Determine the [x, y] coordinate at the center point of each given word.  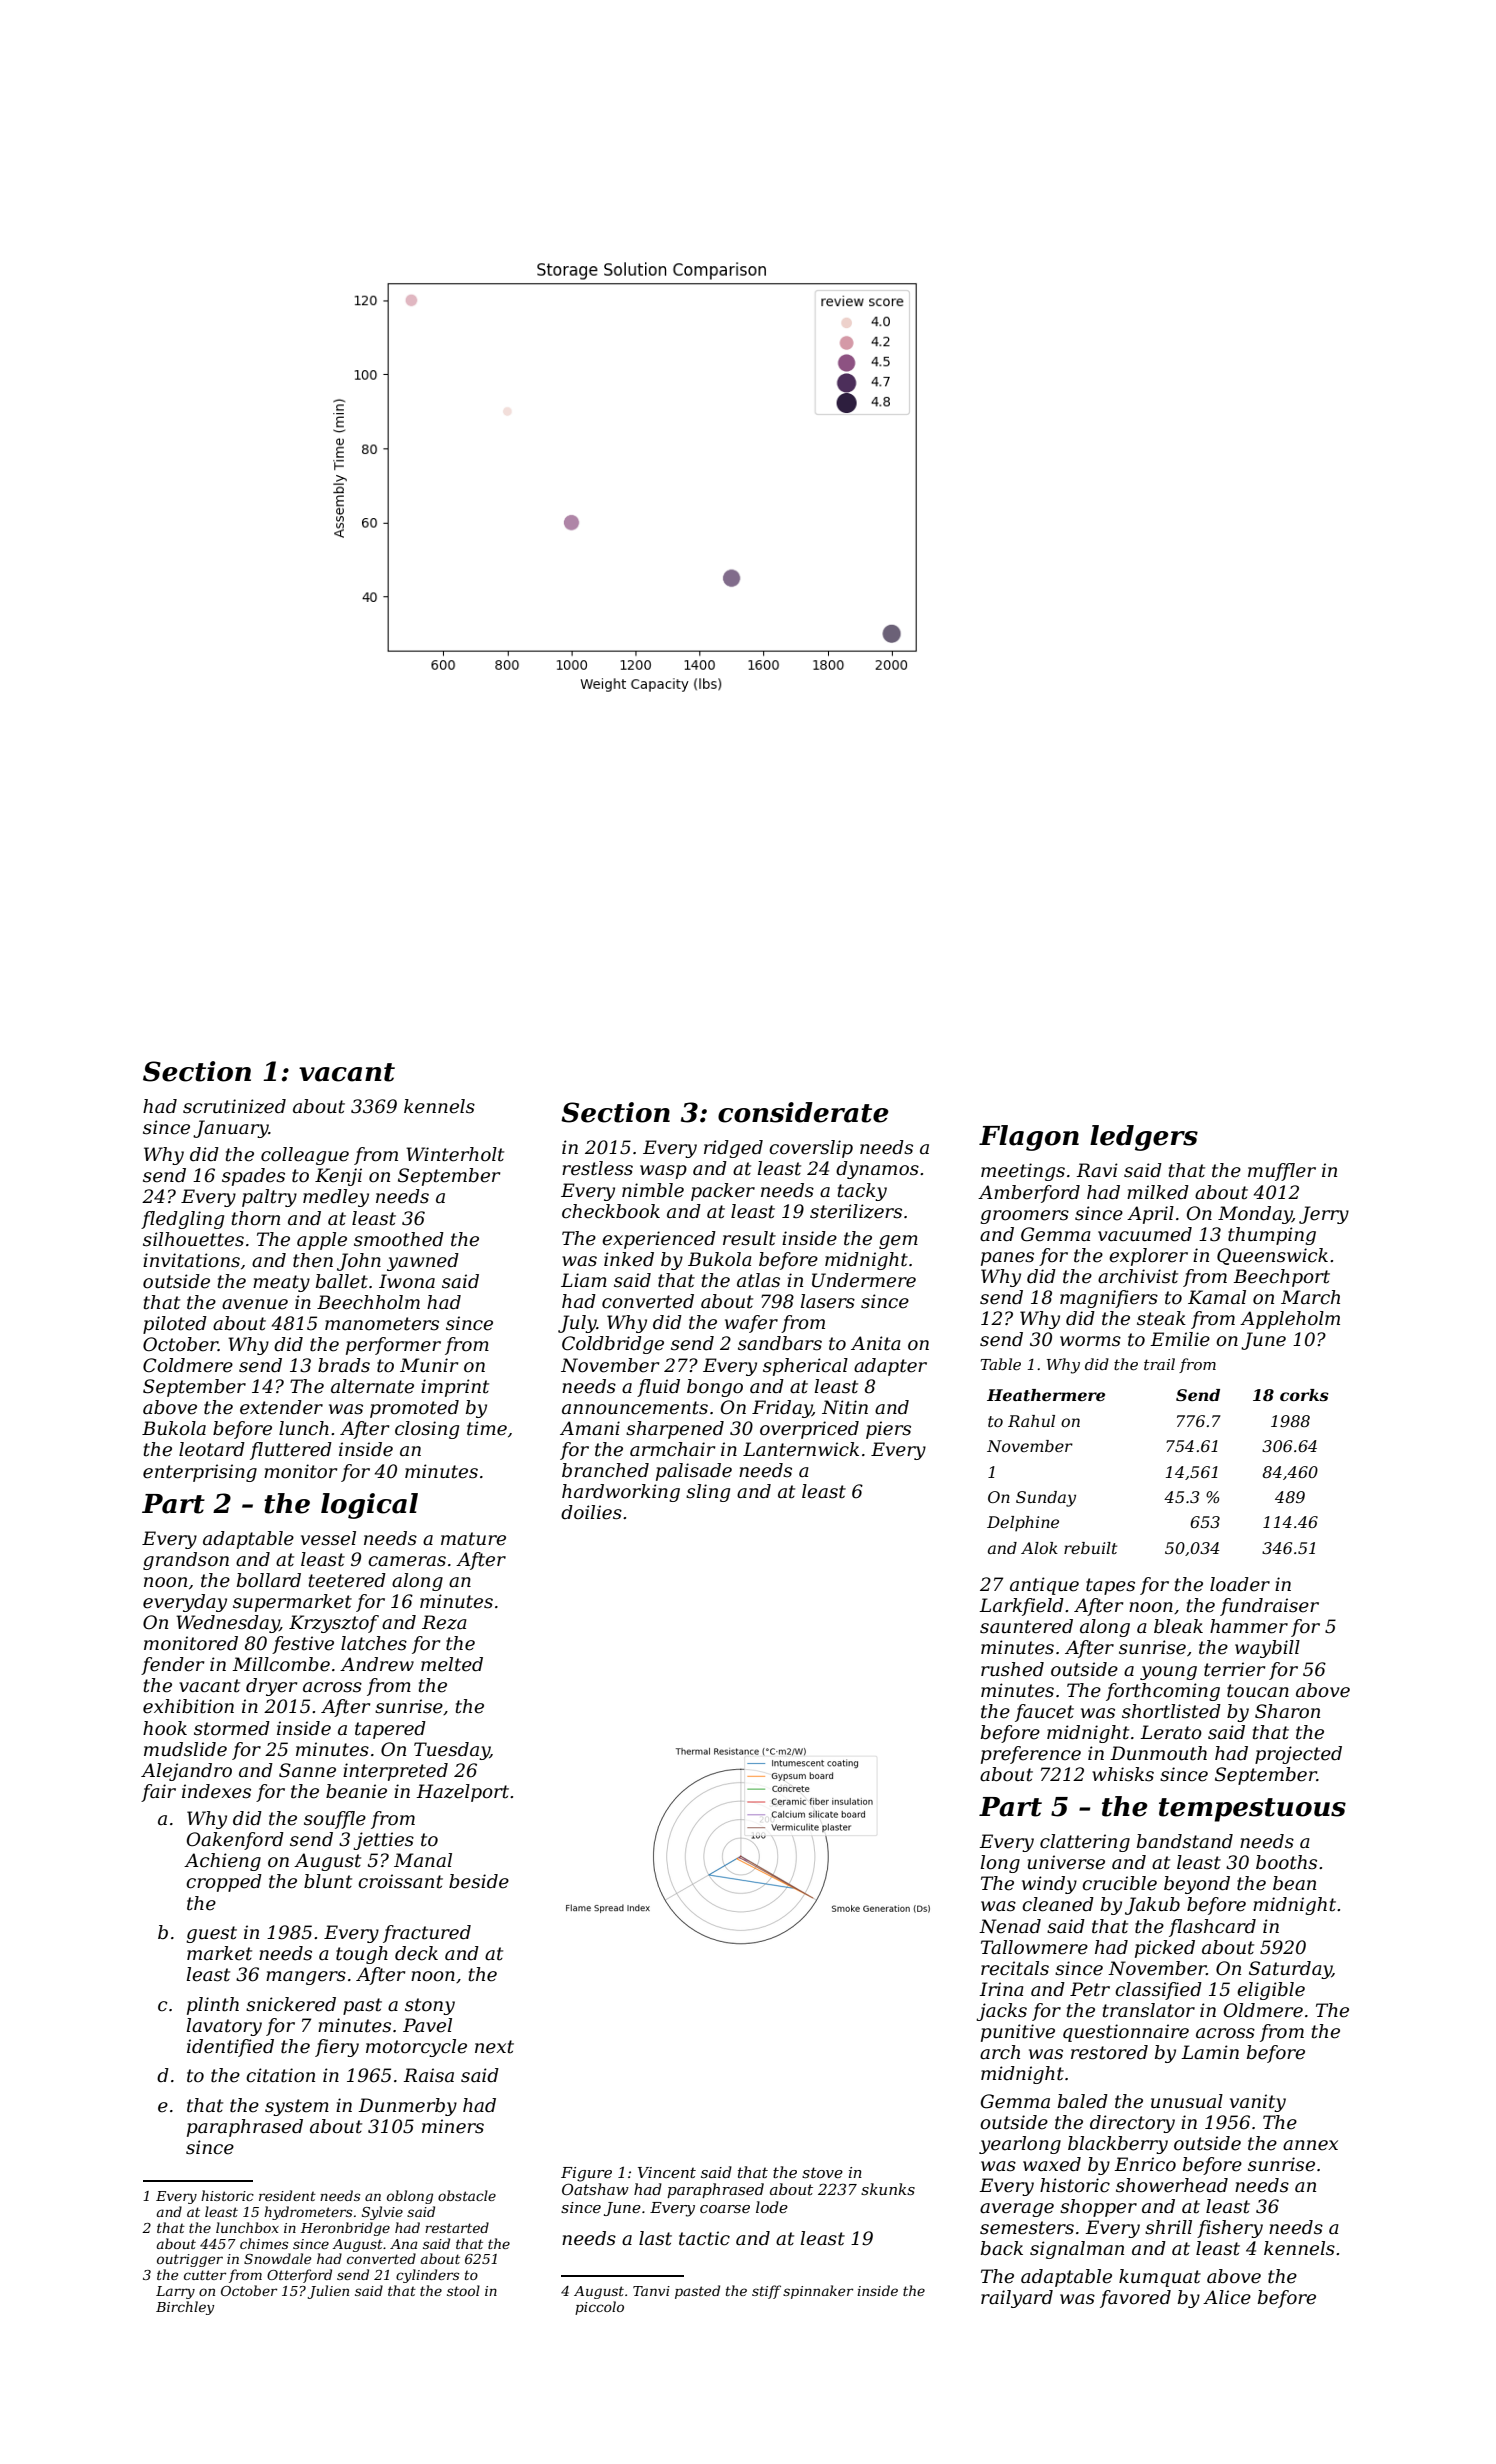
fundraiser [1269, 1607]
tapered [390, 1730]
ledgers [1144, 1138]
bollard [269, 1580]
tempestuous [1252, 1810]
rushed [1012, 1669]
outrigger [190, 2260]
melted [452, 1664]
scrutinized [234, 1106]
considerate [803, 1112]
